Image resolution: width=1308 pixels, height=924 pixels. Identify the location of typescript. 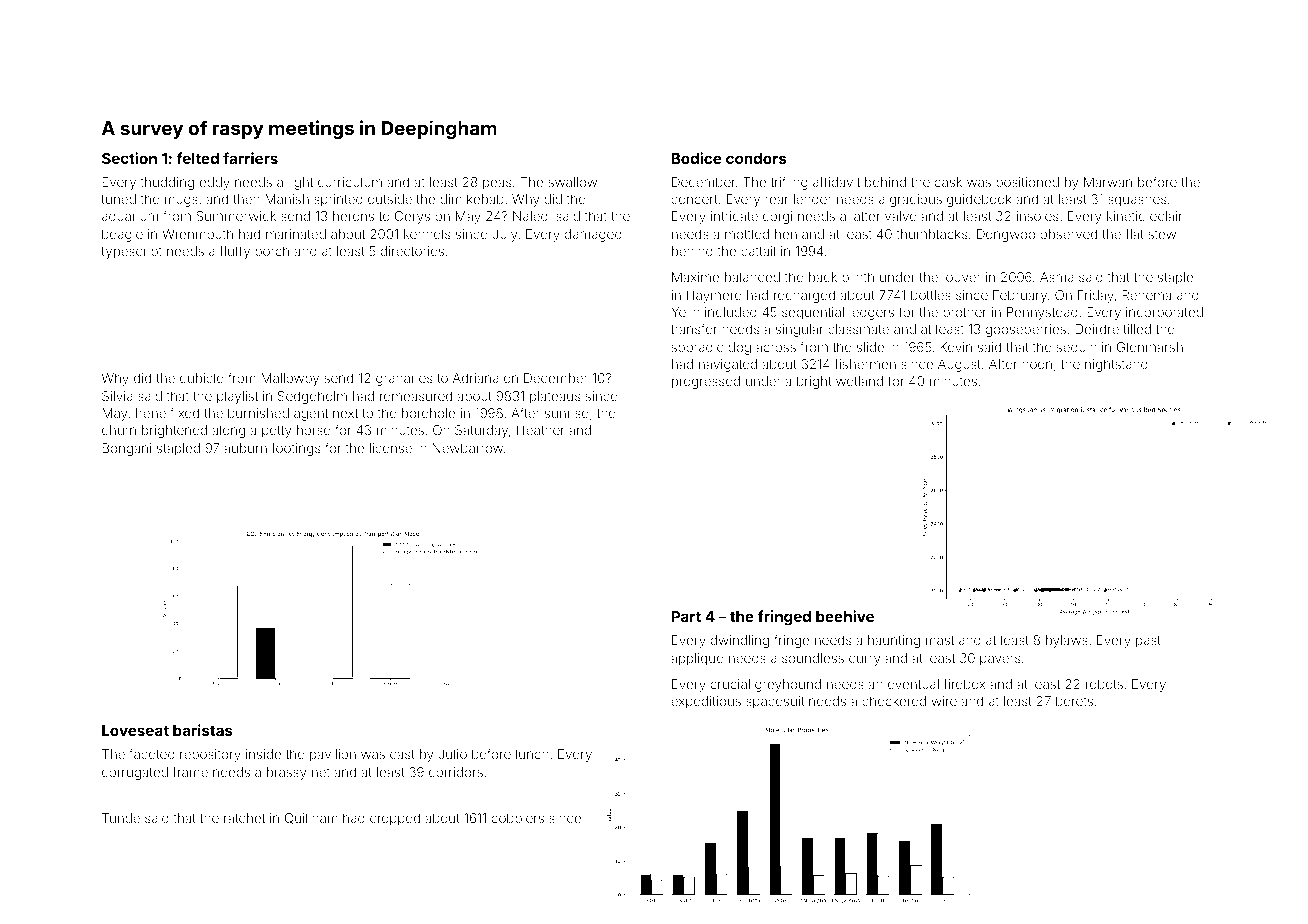
(131, 252).
